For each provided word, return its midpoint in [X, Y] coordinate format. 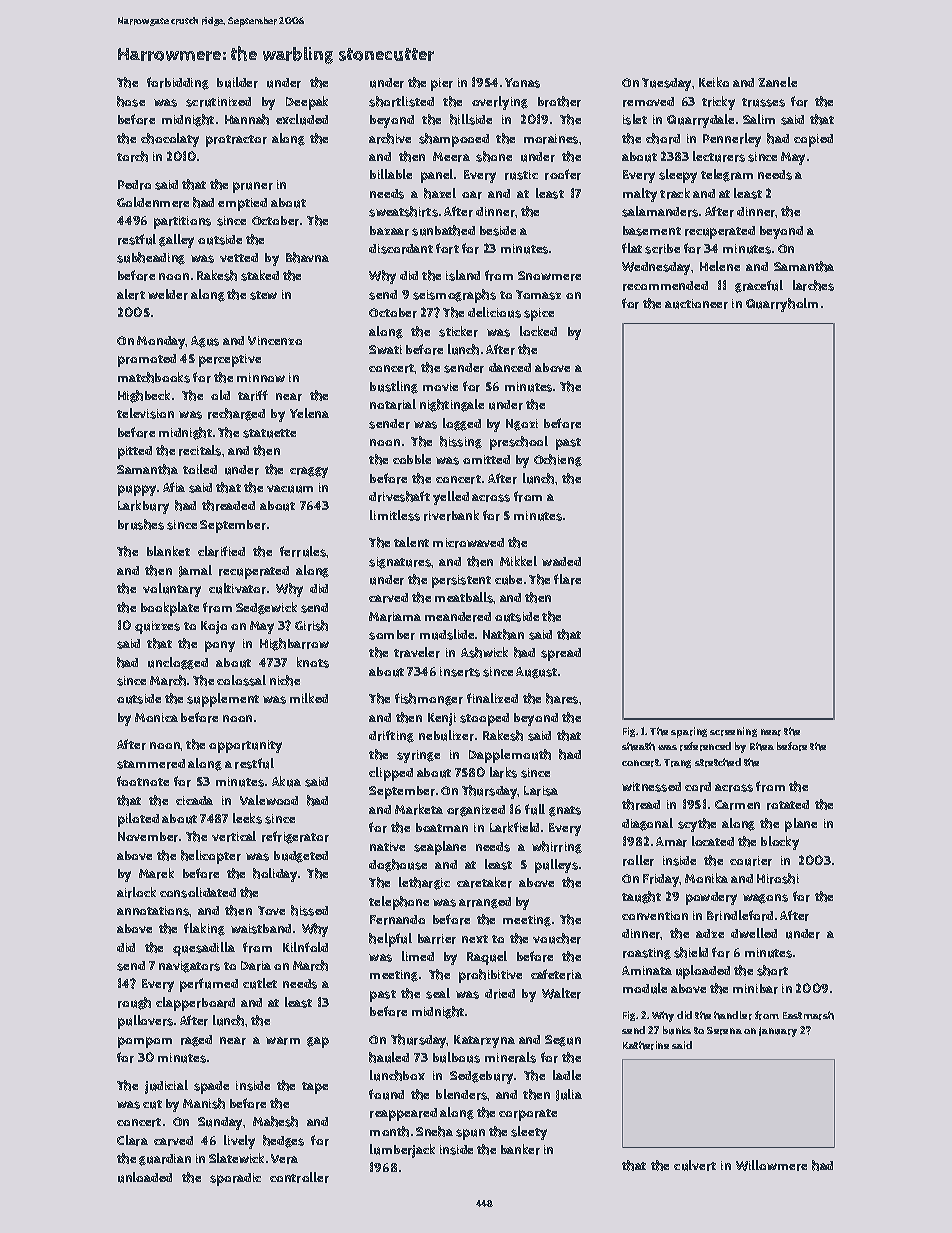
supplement [223, 700]
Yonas [522, 83]
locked [538, 331]
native [387, 846]
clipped [391, 774]
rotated [788, 805]
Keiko [714, 82]
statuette [269, 433]
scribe [662, 249]
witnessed [651, 787]
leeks [247, 818]
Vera [284, 1159]
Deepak [307, 103]
